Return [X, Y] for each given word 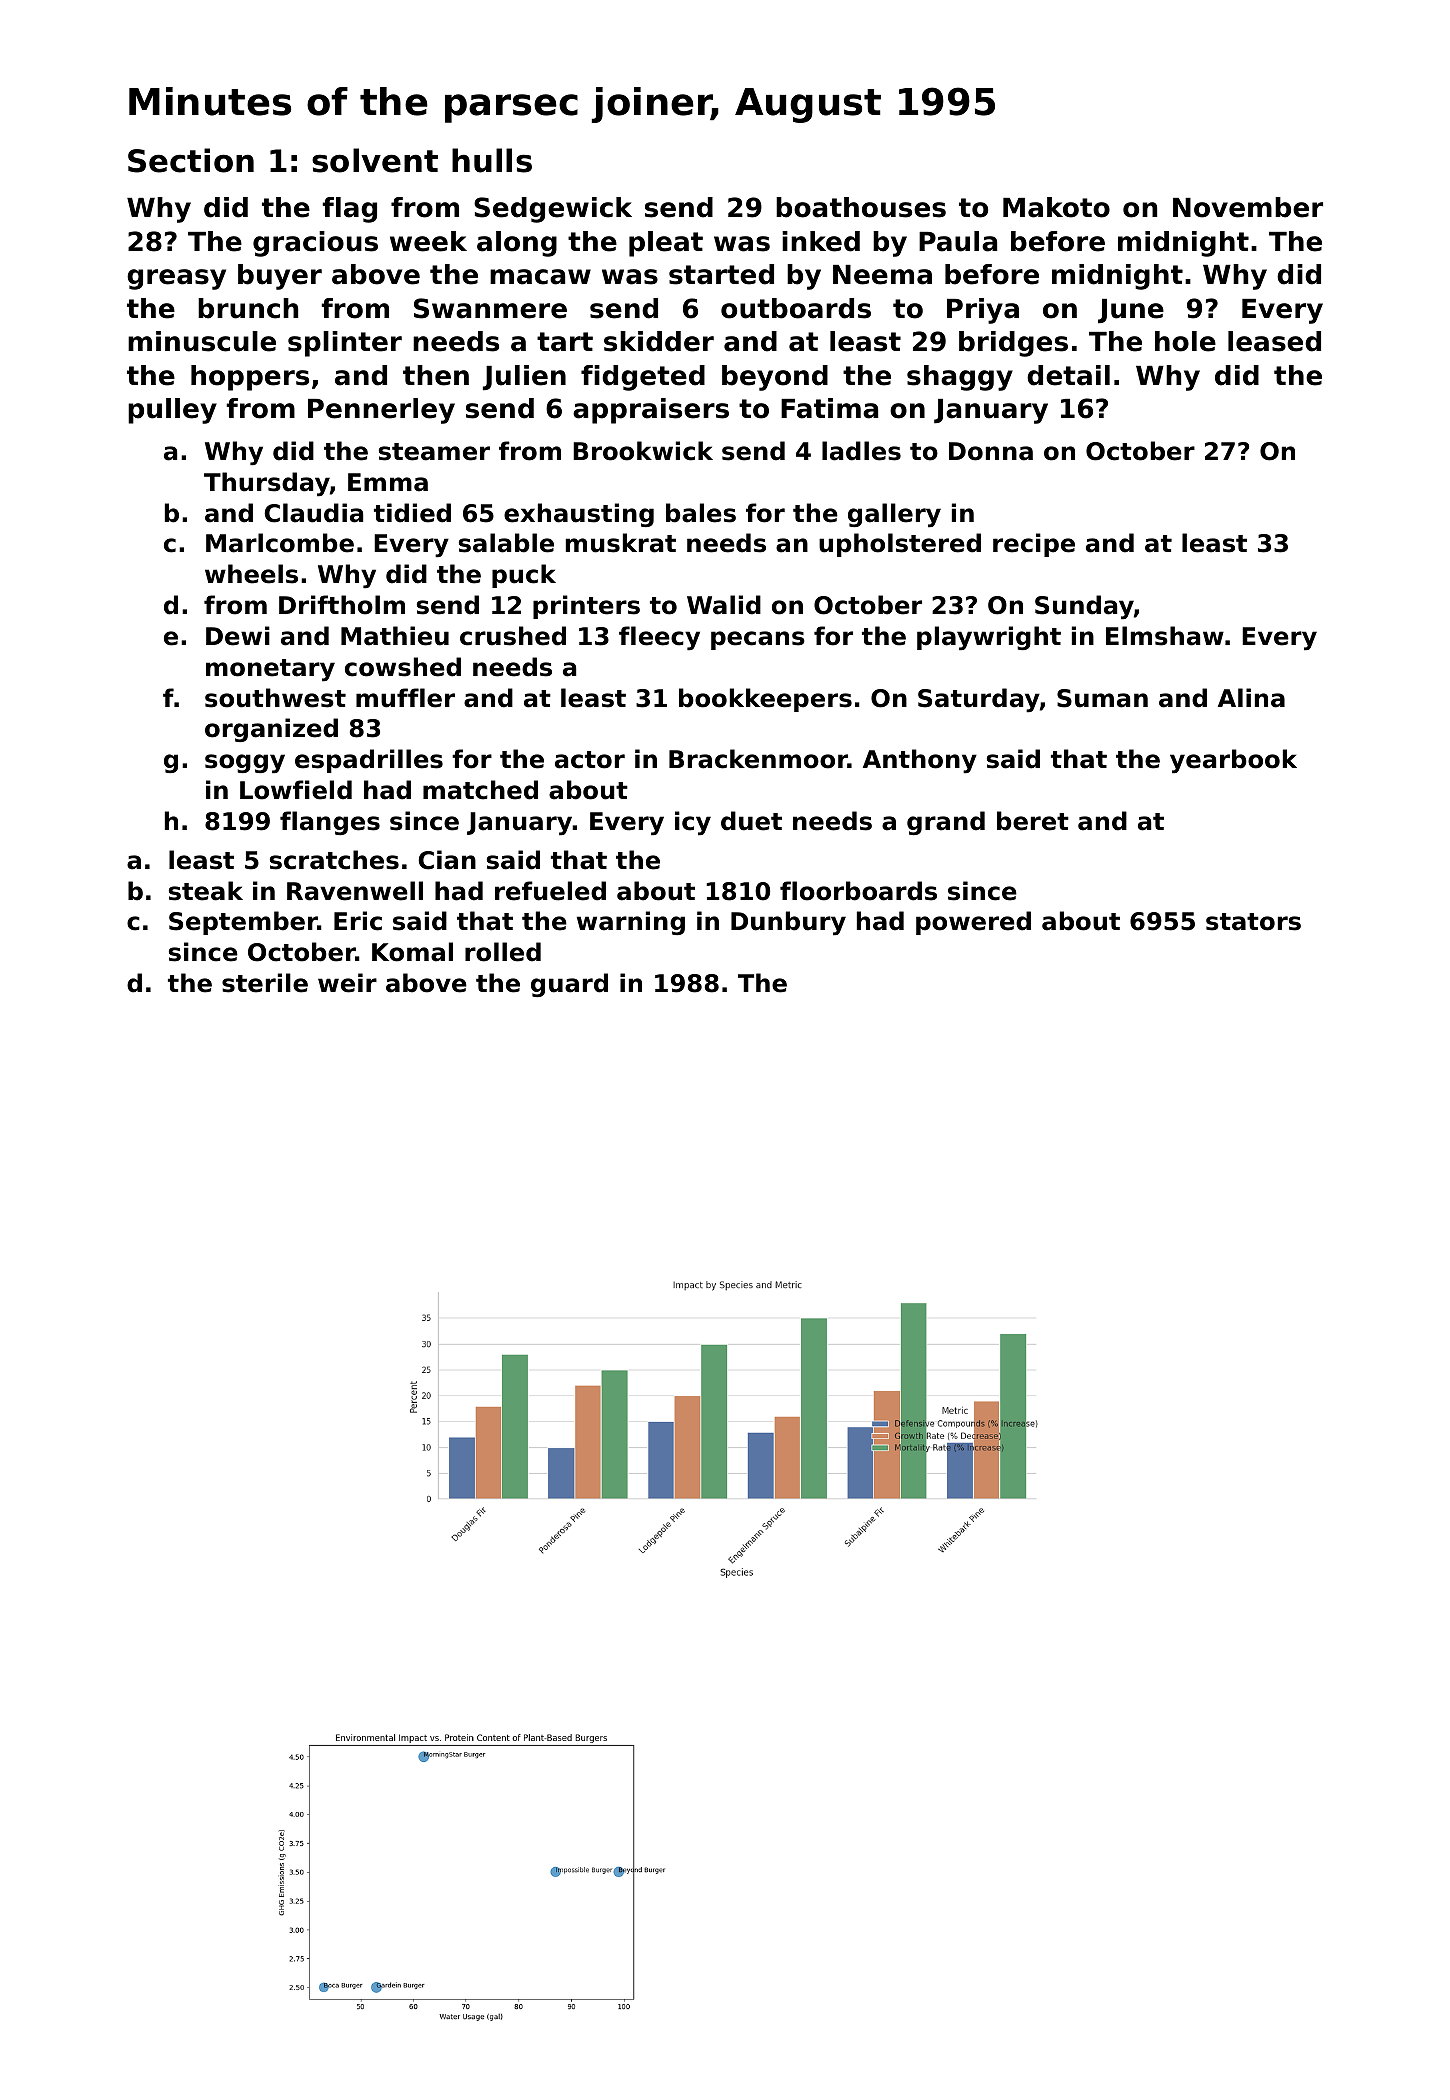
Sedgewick [553, 210]
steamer [434, 452]
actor [590, 760]
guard [569, 985]
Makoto [1056, 207]
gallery [894, 515]
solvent [375, 160]
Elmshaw [1165, 636]
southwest [275, 698]
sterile [265, 983]
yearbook [1233, 761]
